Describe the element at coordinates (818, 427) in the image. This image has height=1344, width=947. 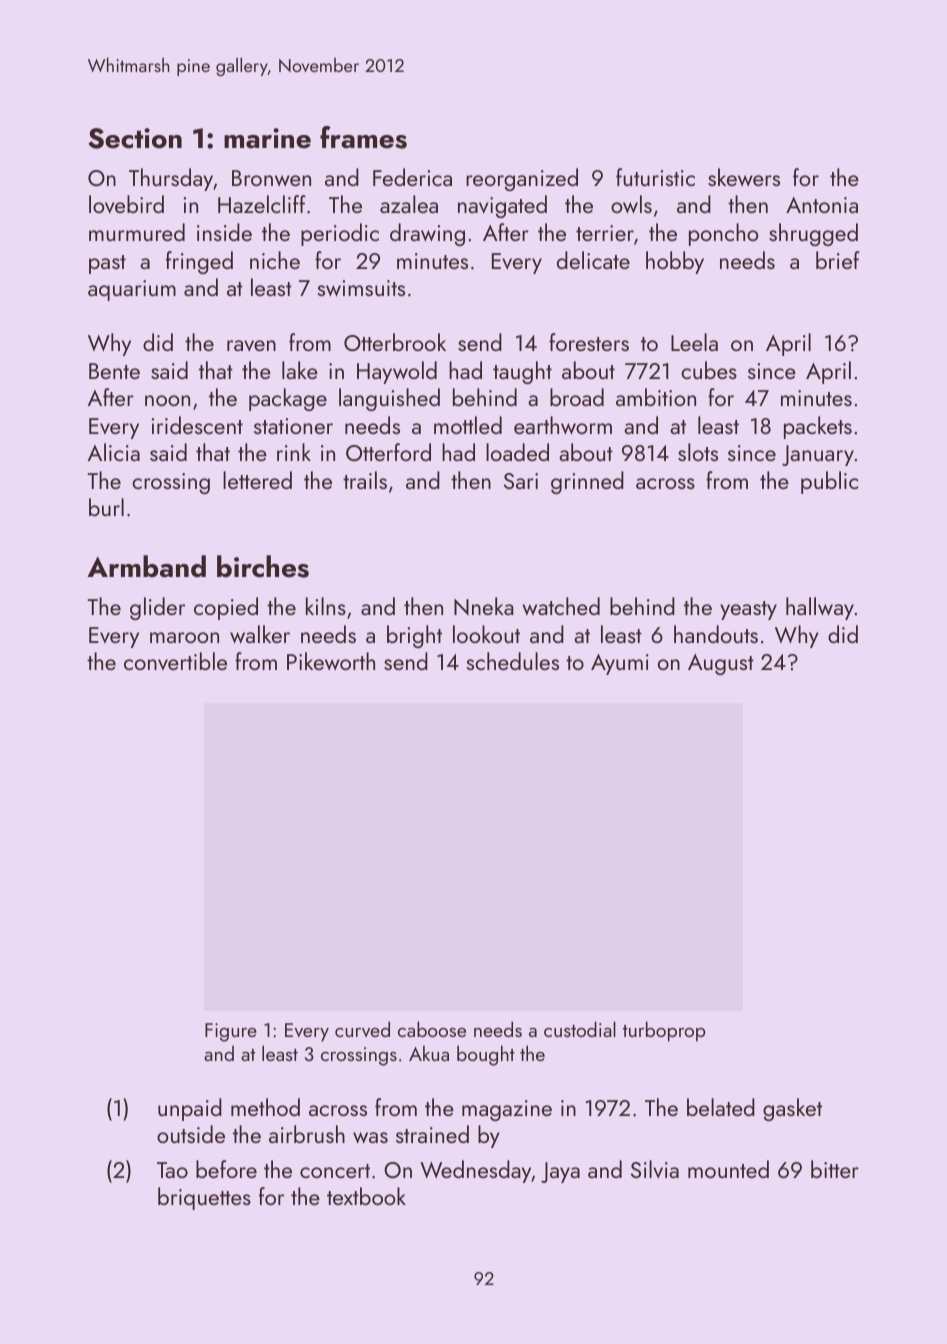
I see `packets` at that location.
